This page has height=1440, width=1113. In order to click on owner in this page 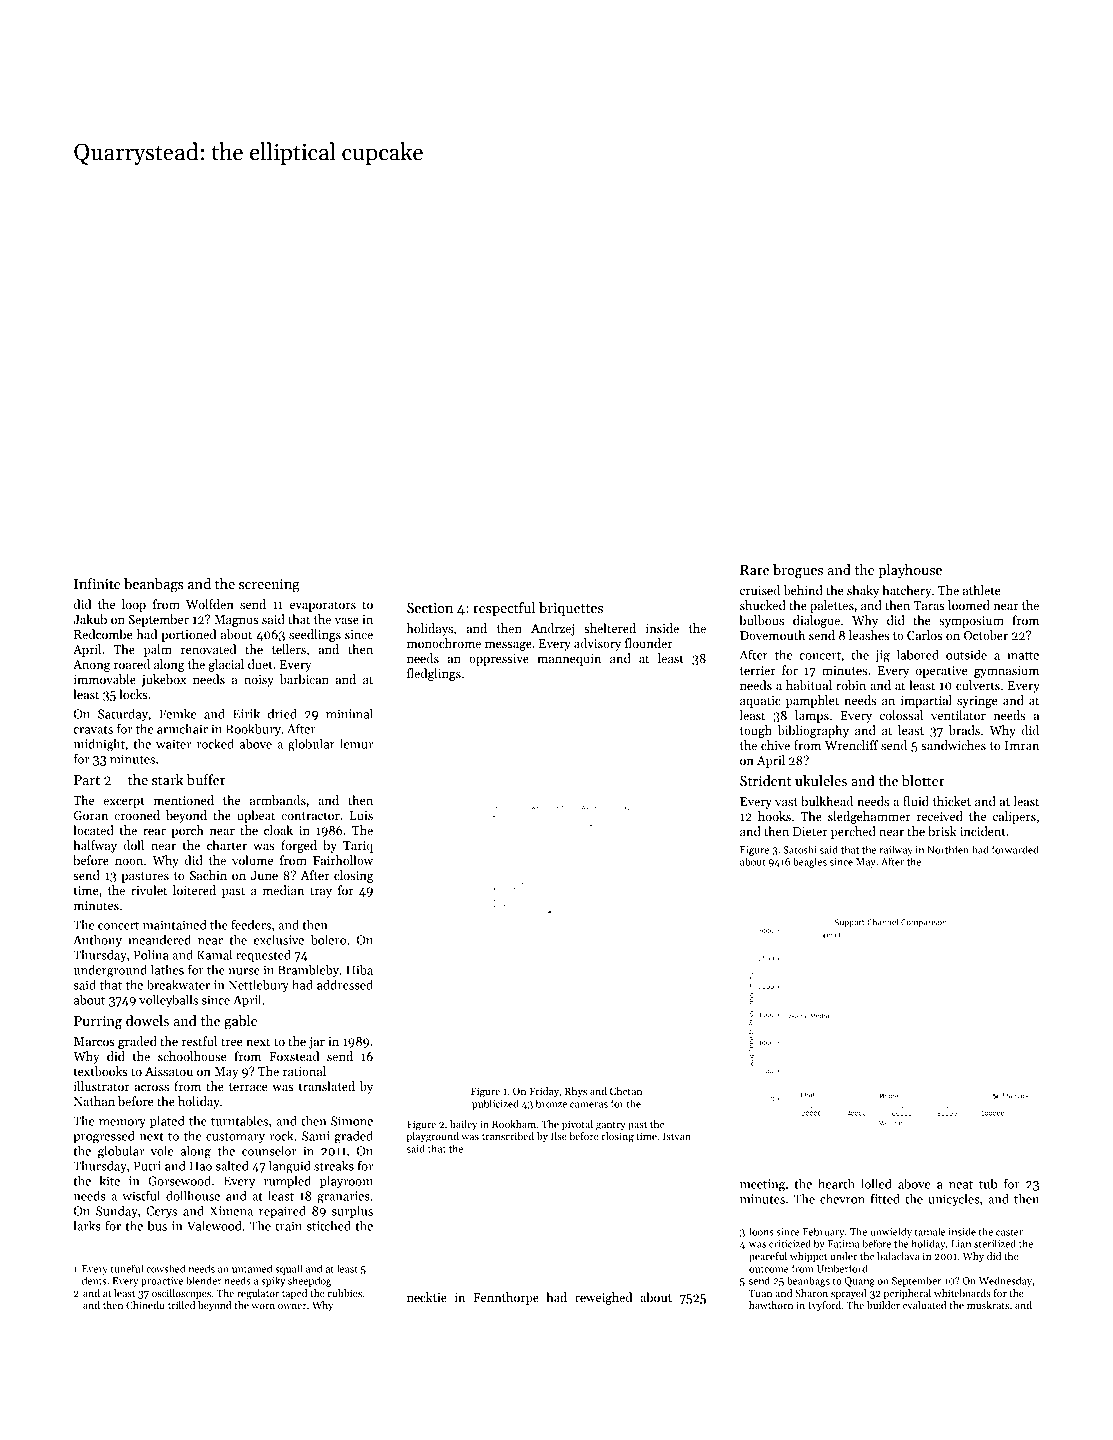, I will do `click(292, 1306)`.
